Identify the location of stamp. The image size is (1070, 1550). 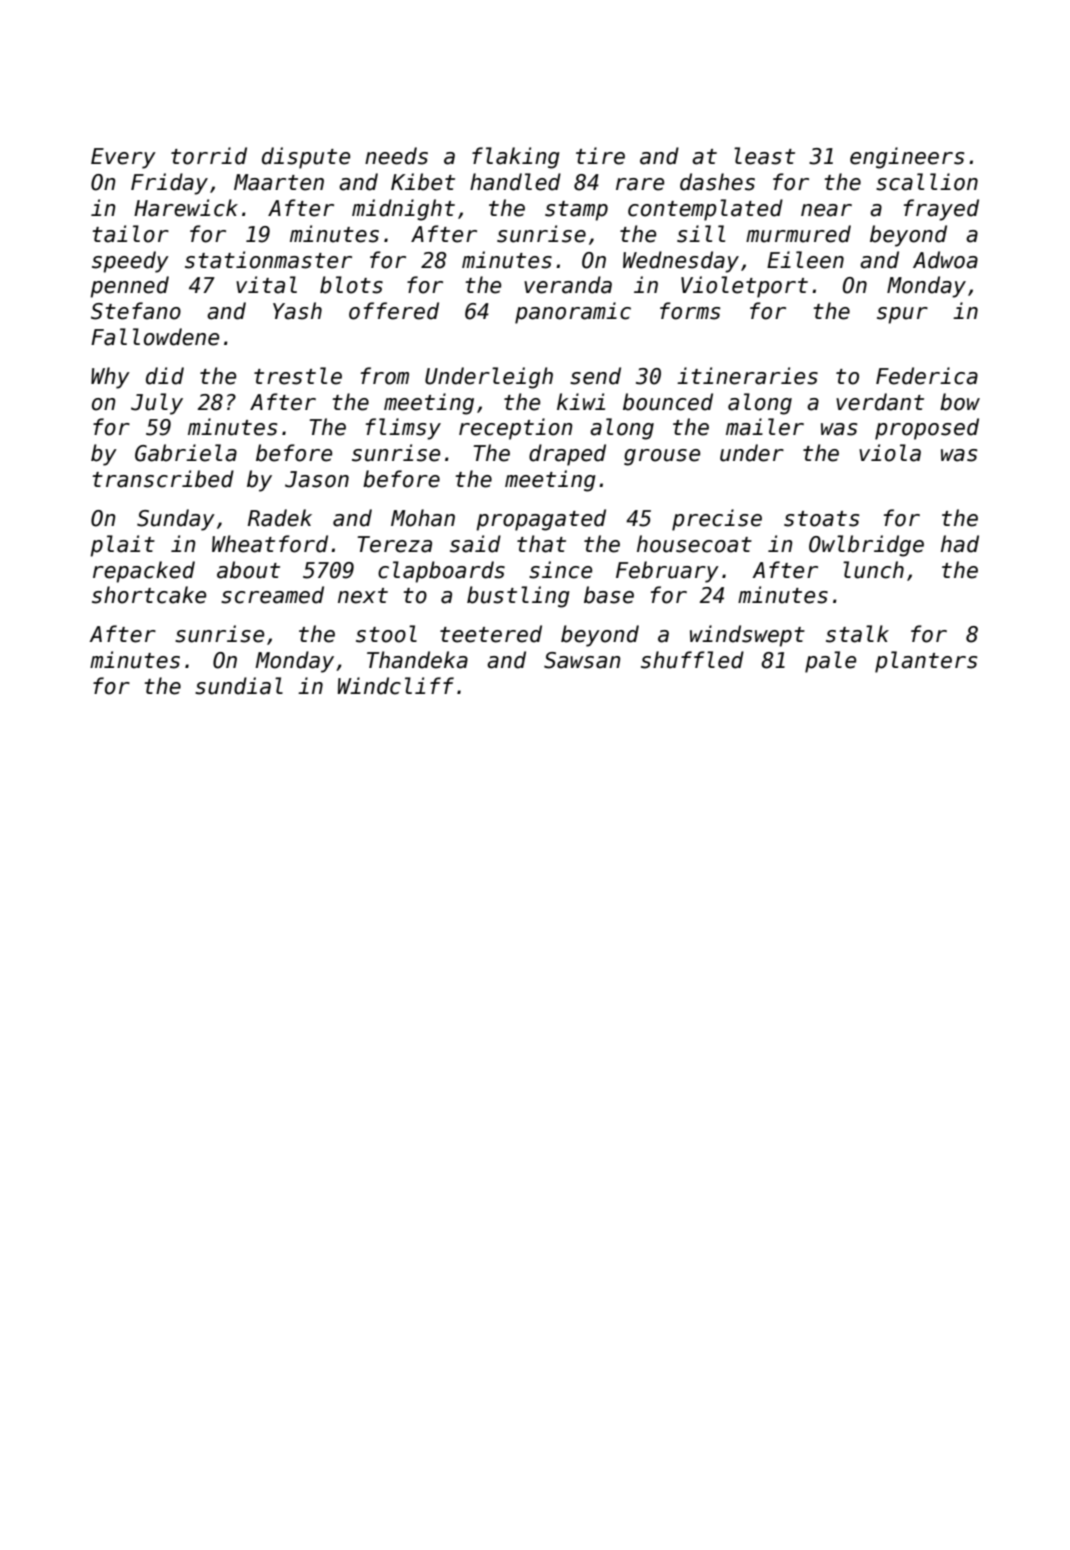
(576, 211).
